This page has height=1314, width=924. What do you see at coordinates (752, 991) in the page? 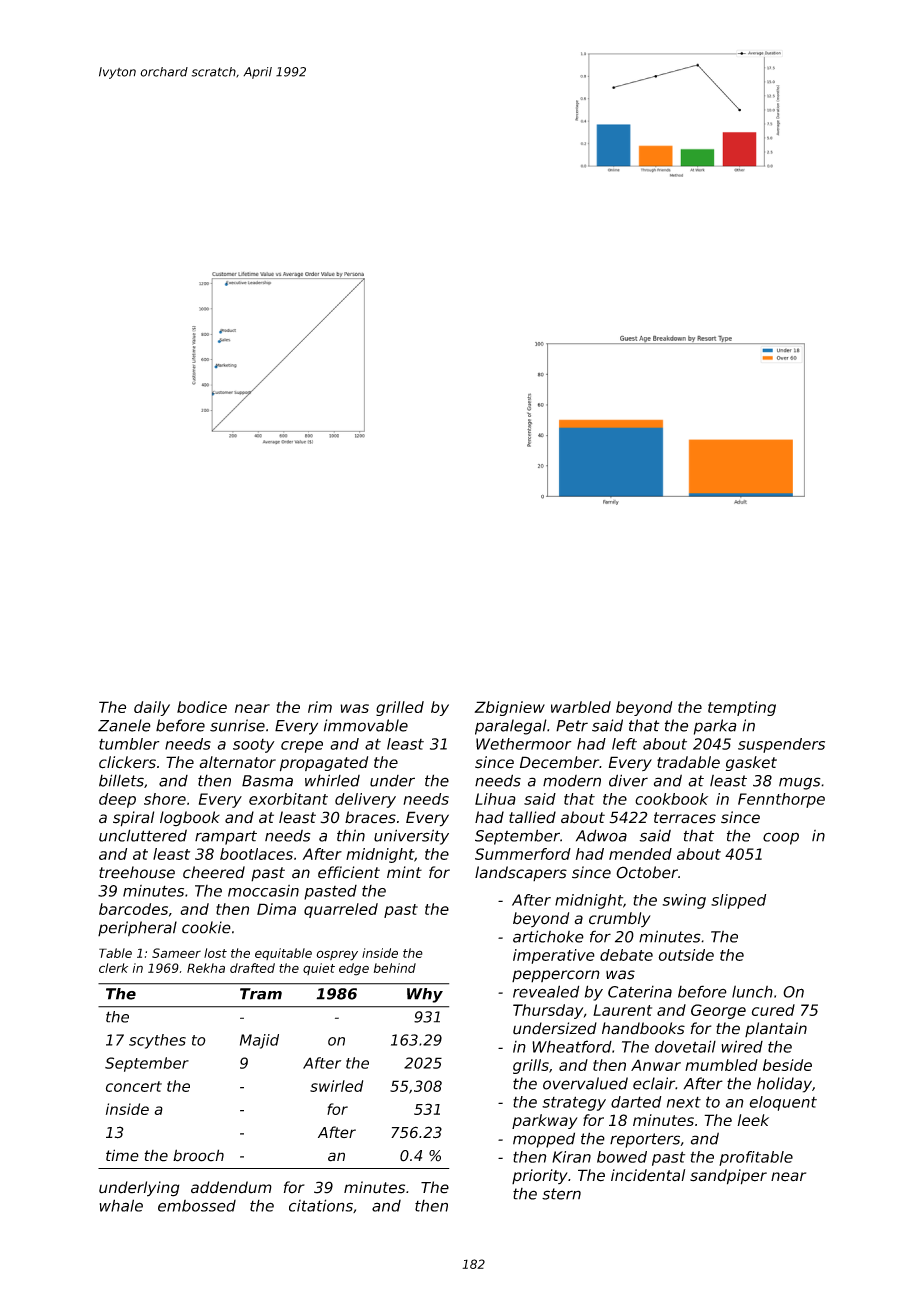
I see `lunch` at bounding box center [752, 991].
